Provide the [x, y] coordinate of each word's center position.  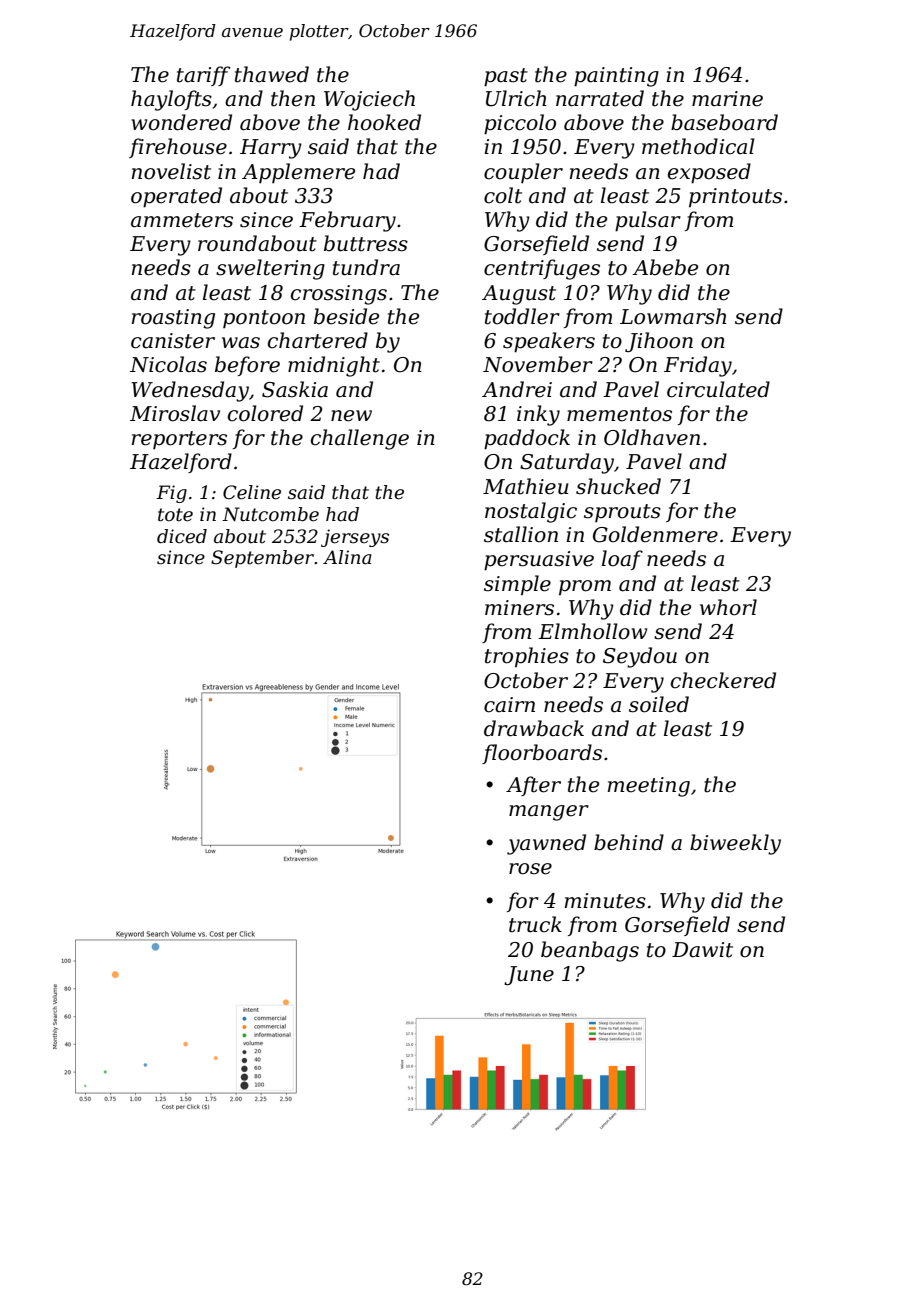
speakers [549, 342]
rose [530, 869]
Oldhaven [652, 437]
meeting [649, 787]
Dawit [702, 950]
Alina [347, 557]
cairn [509, 705]
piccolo [520, 124]
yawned [546, 844]
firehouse [178, 148]
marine [727, 99]
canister [173, 341]
